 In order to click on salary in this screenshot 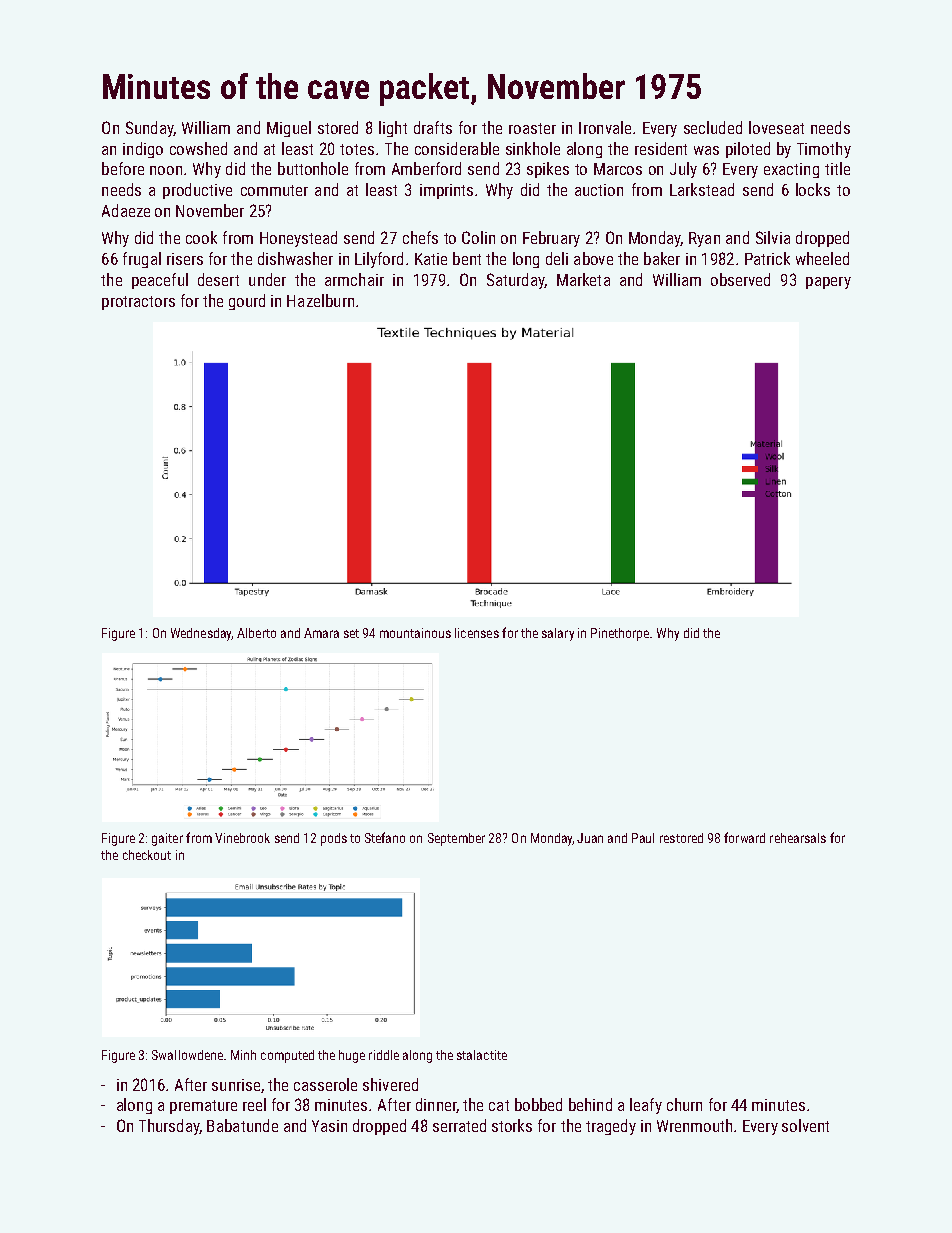, I will do `click(558, 634)`.
